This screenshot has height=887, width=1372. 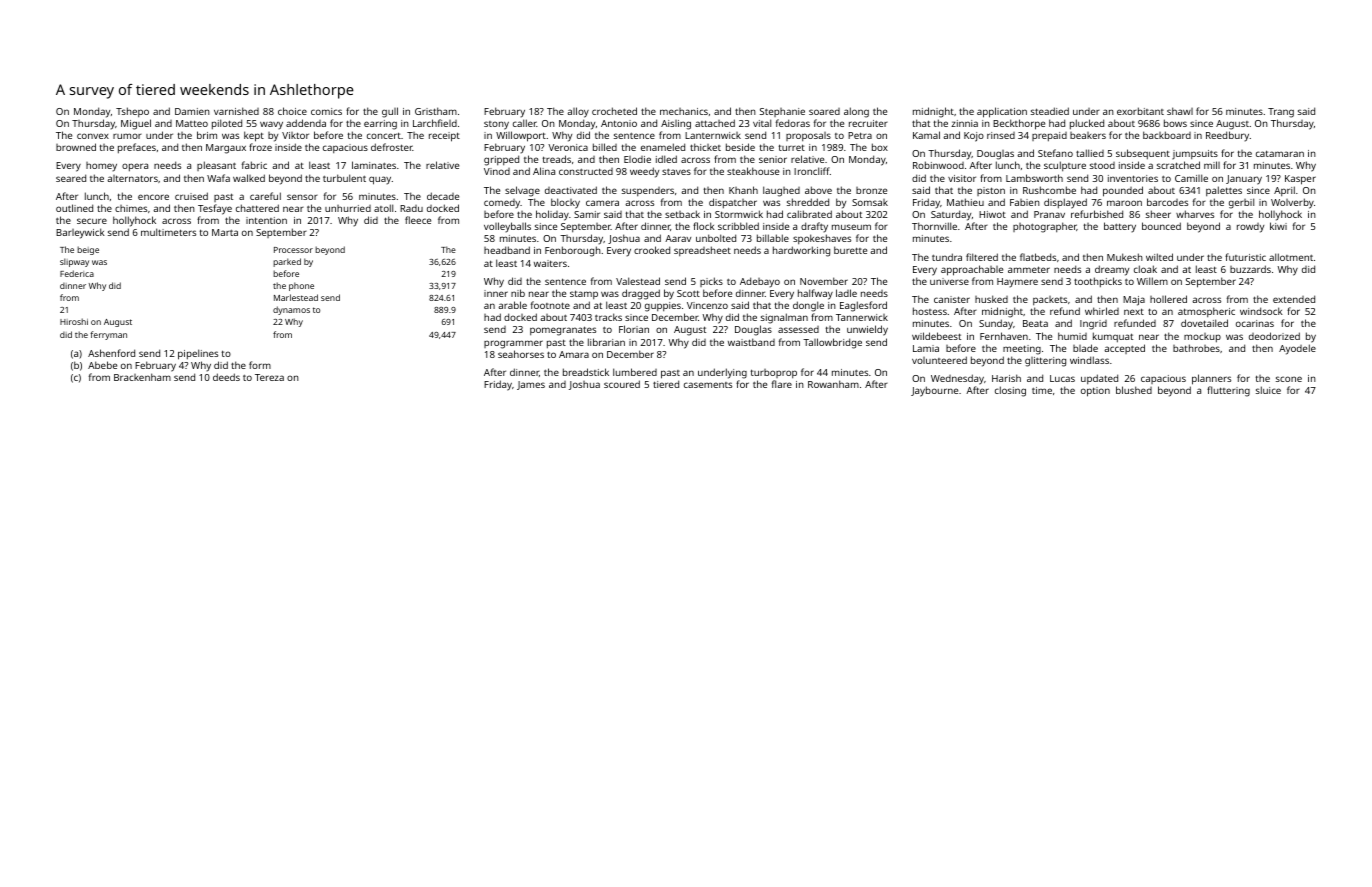 I want to click on Scott, so click(x=688, y=293).
